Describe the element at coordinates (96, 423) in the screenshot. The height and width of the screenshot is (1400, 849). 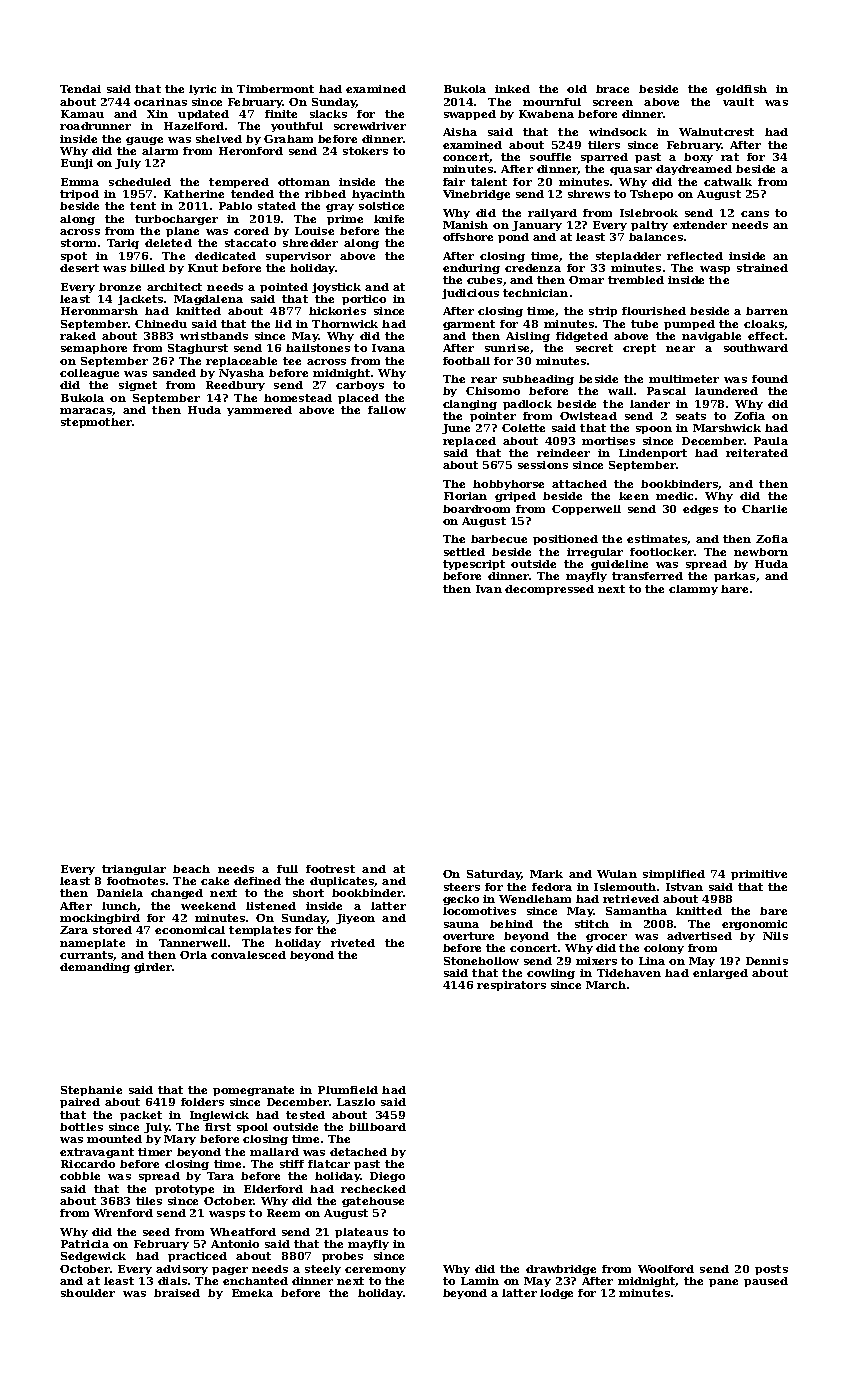
I see `stepmother` at that location.
